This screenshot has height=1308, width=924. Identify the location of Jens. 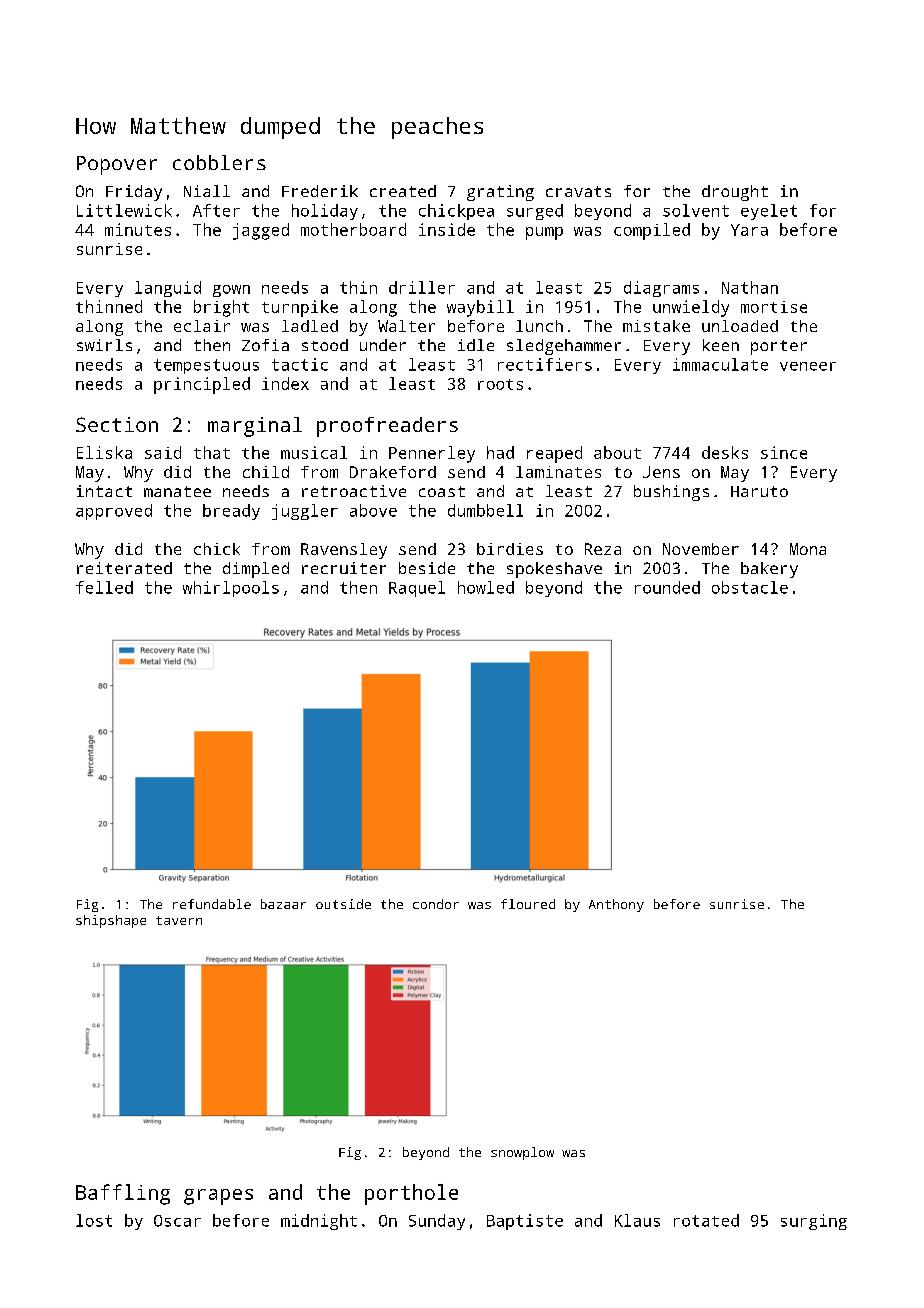
(661, 472).
